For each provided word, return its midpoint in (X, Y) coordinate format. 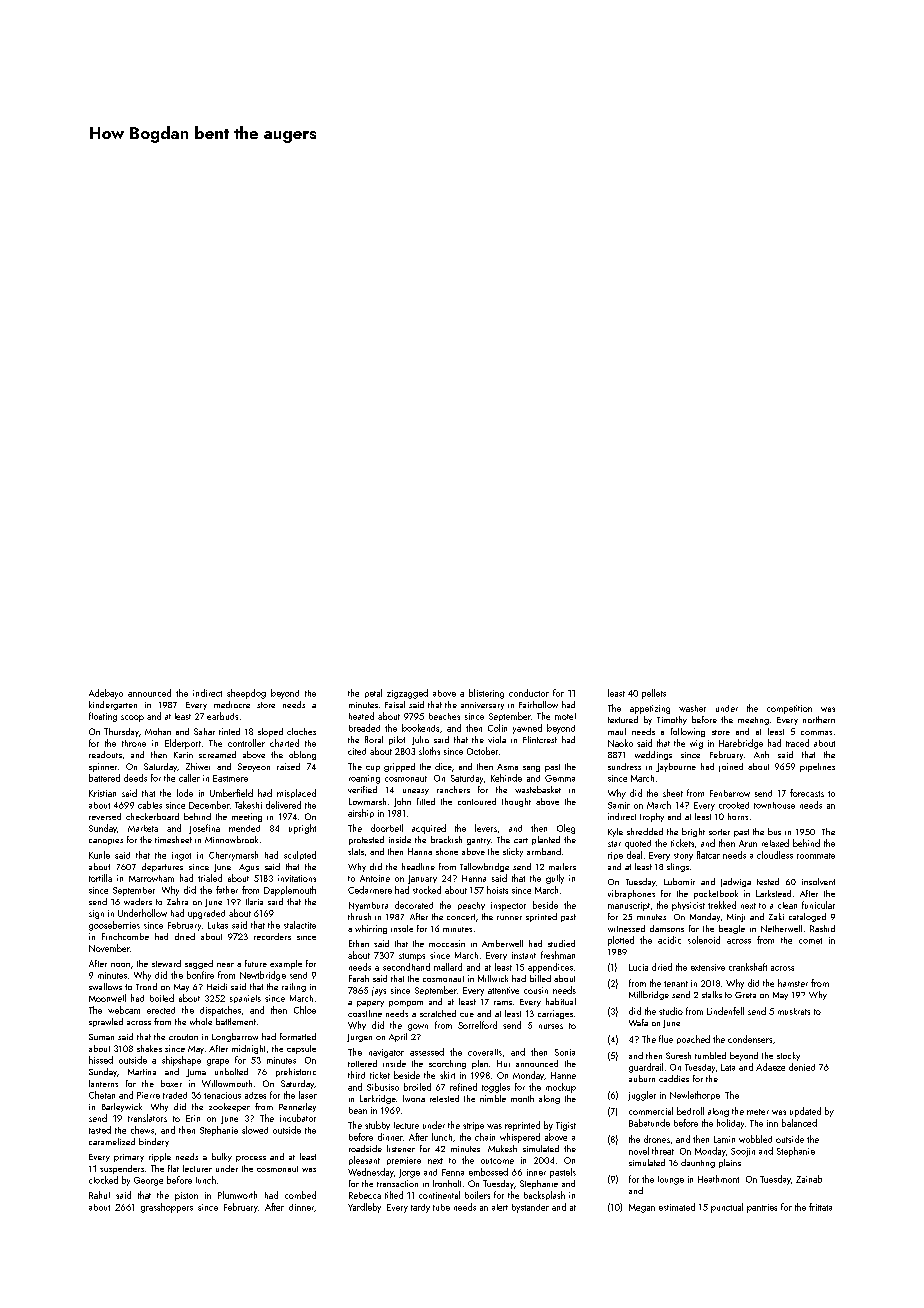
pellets (654, 694)
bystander (530, 1208)
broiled (417, 1087)
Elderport (183, 744)
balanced (799, 1123)
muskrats (794, 1011)
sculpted (300, 855)
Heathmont (718, 1179)
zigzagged (407, 694)
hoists (497, 890)
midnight (248, 1049)
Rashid (822, 928)
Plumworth (237, 1195)
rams (503, 1003)
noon (120, 965)
